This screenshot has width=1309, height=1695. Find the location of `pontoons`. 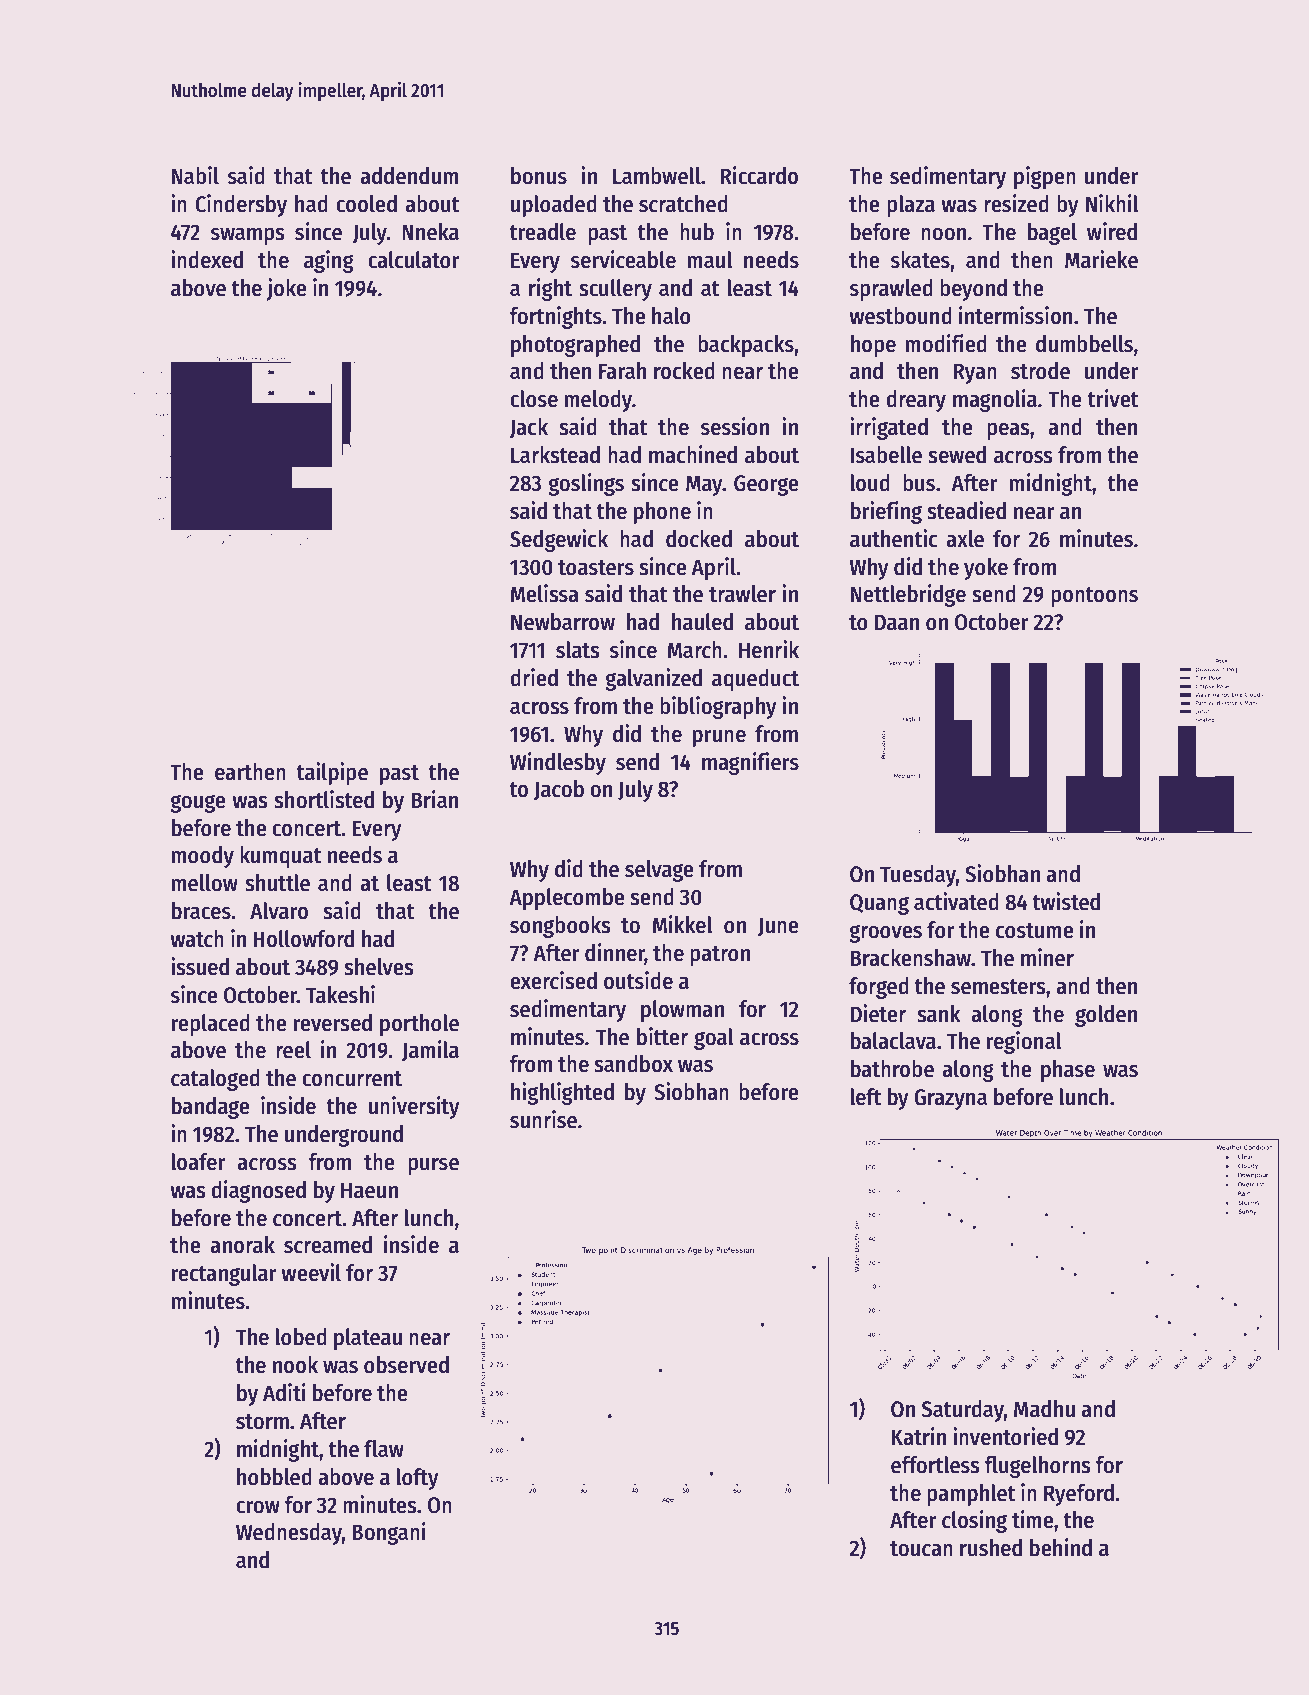

pontoons is located at coordinates (1094, 597).
